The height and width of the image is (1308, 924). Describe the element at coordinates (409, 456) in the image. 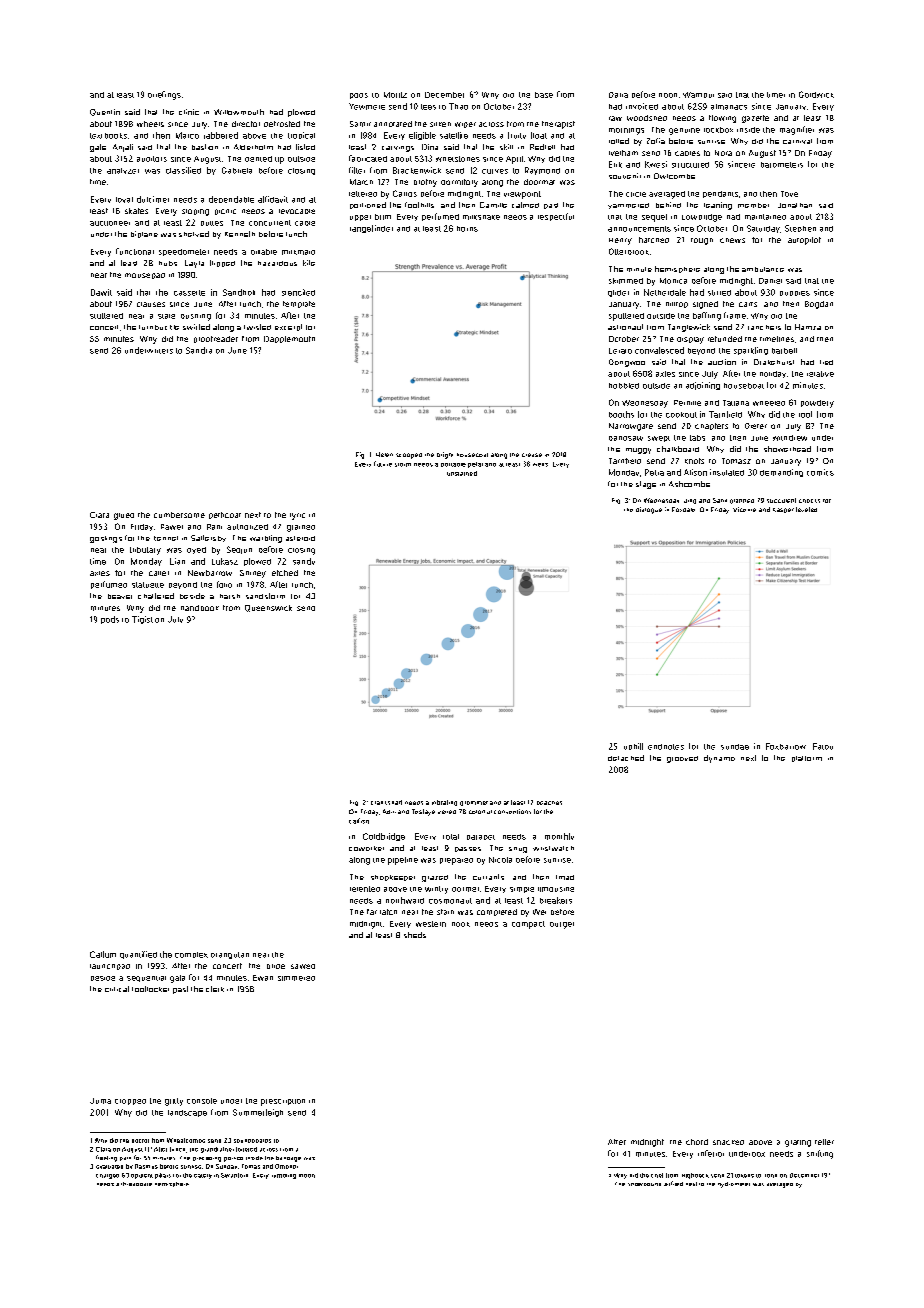

I see `scooped` at that location.
